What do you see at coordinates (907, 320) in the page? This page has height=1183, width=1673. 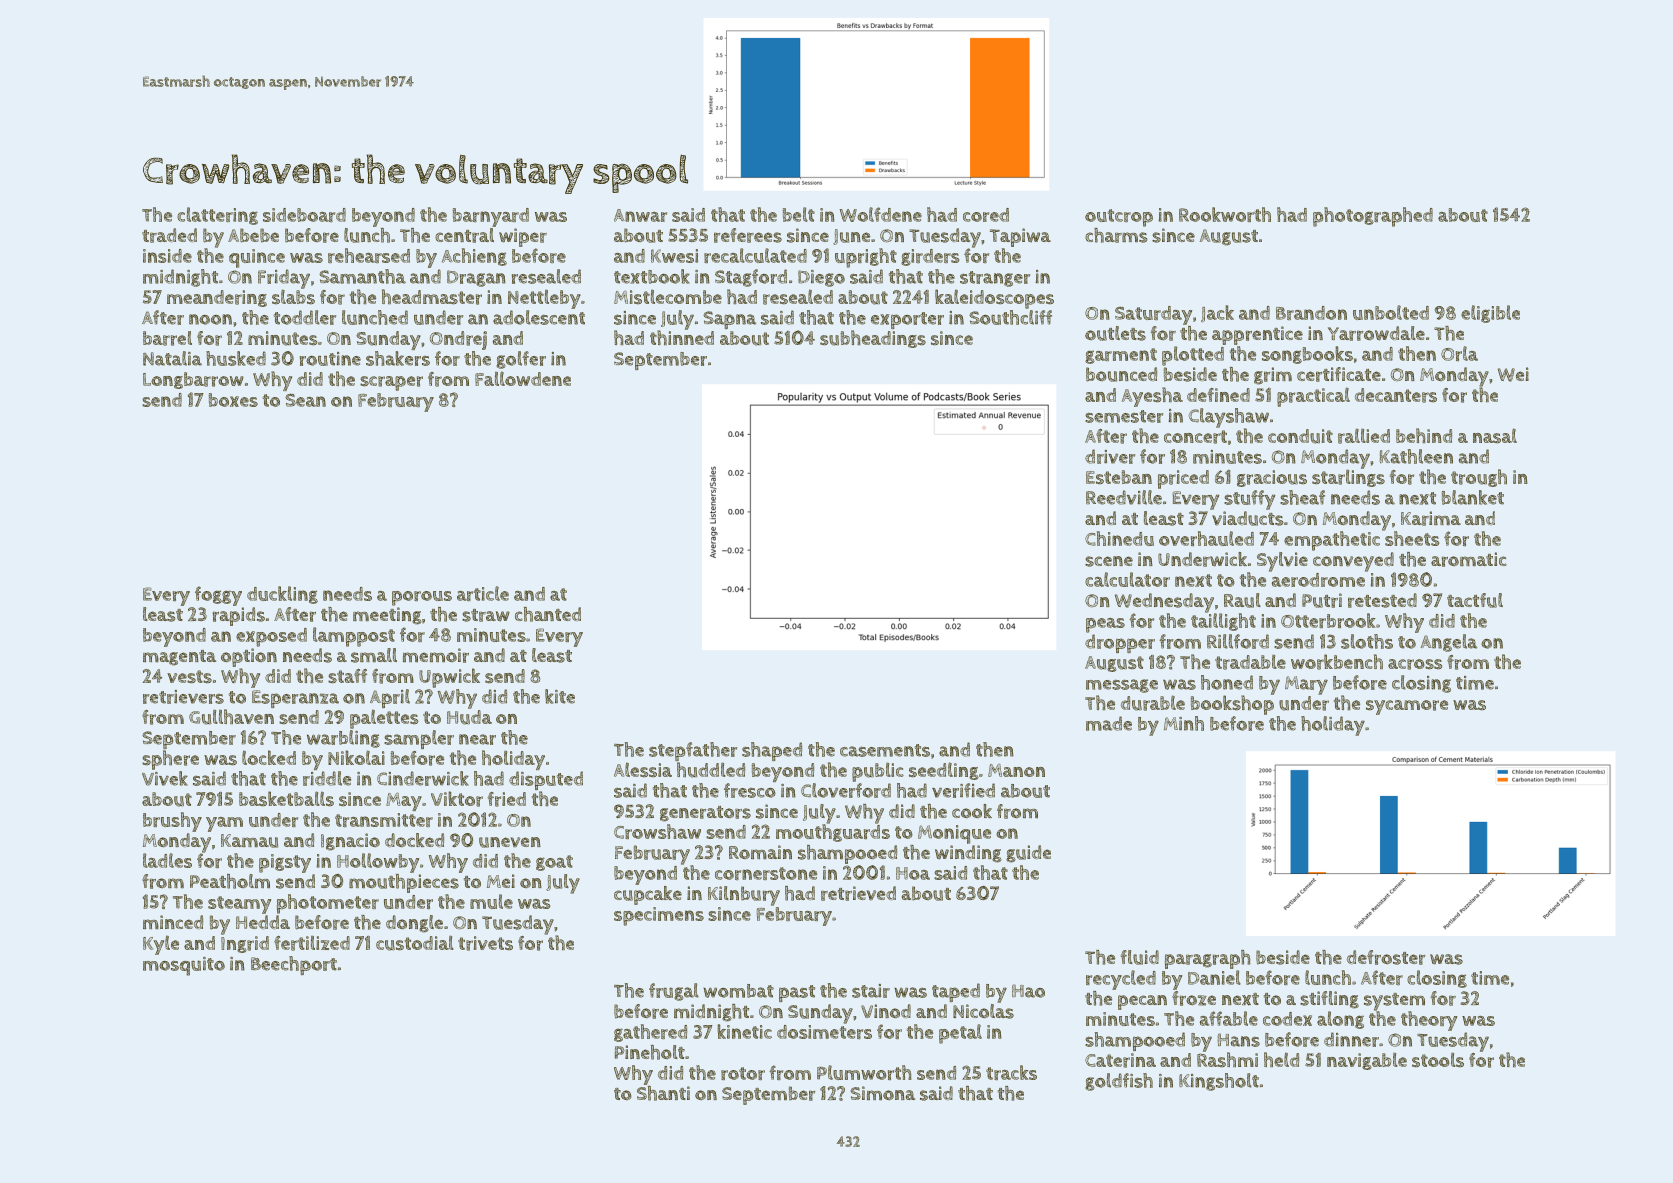 I see `exporter` at bounding box center [907, 320].
